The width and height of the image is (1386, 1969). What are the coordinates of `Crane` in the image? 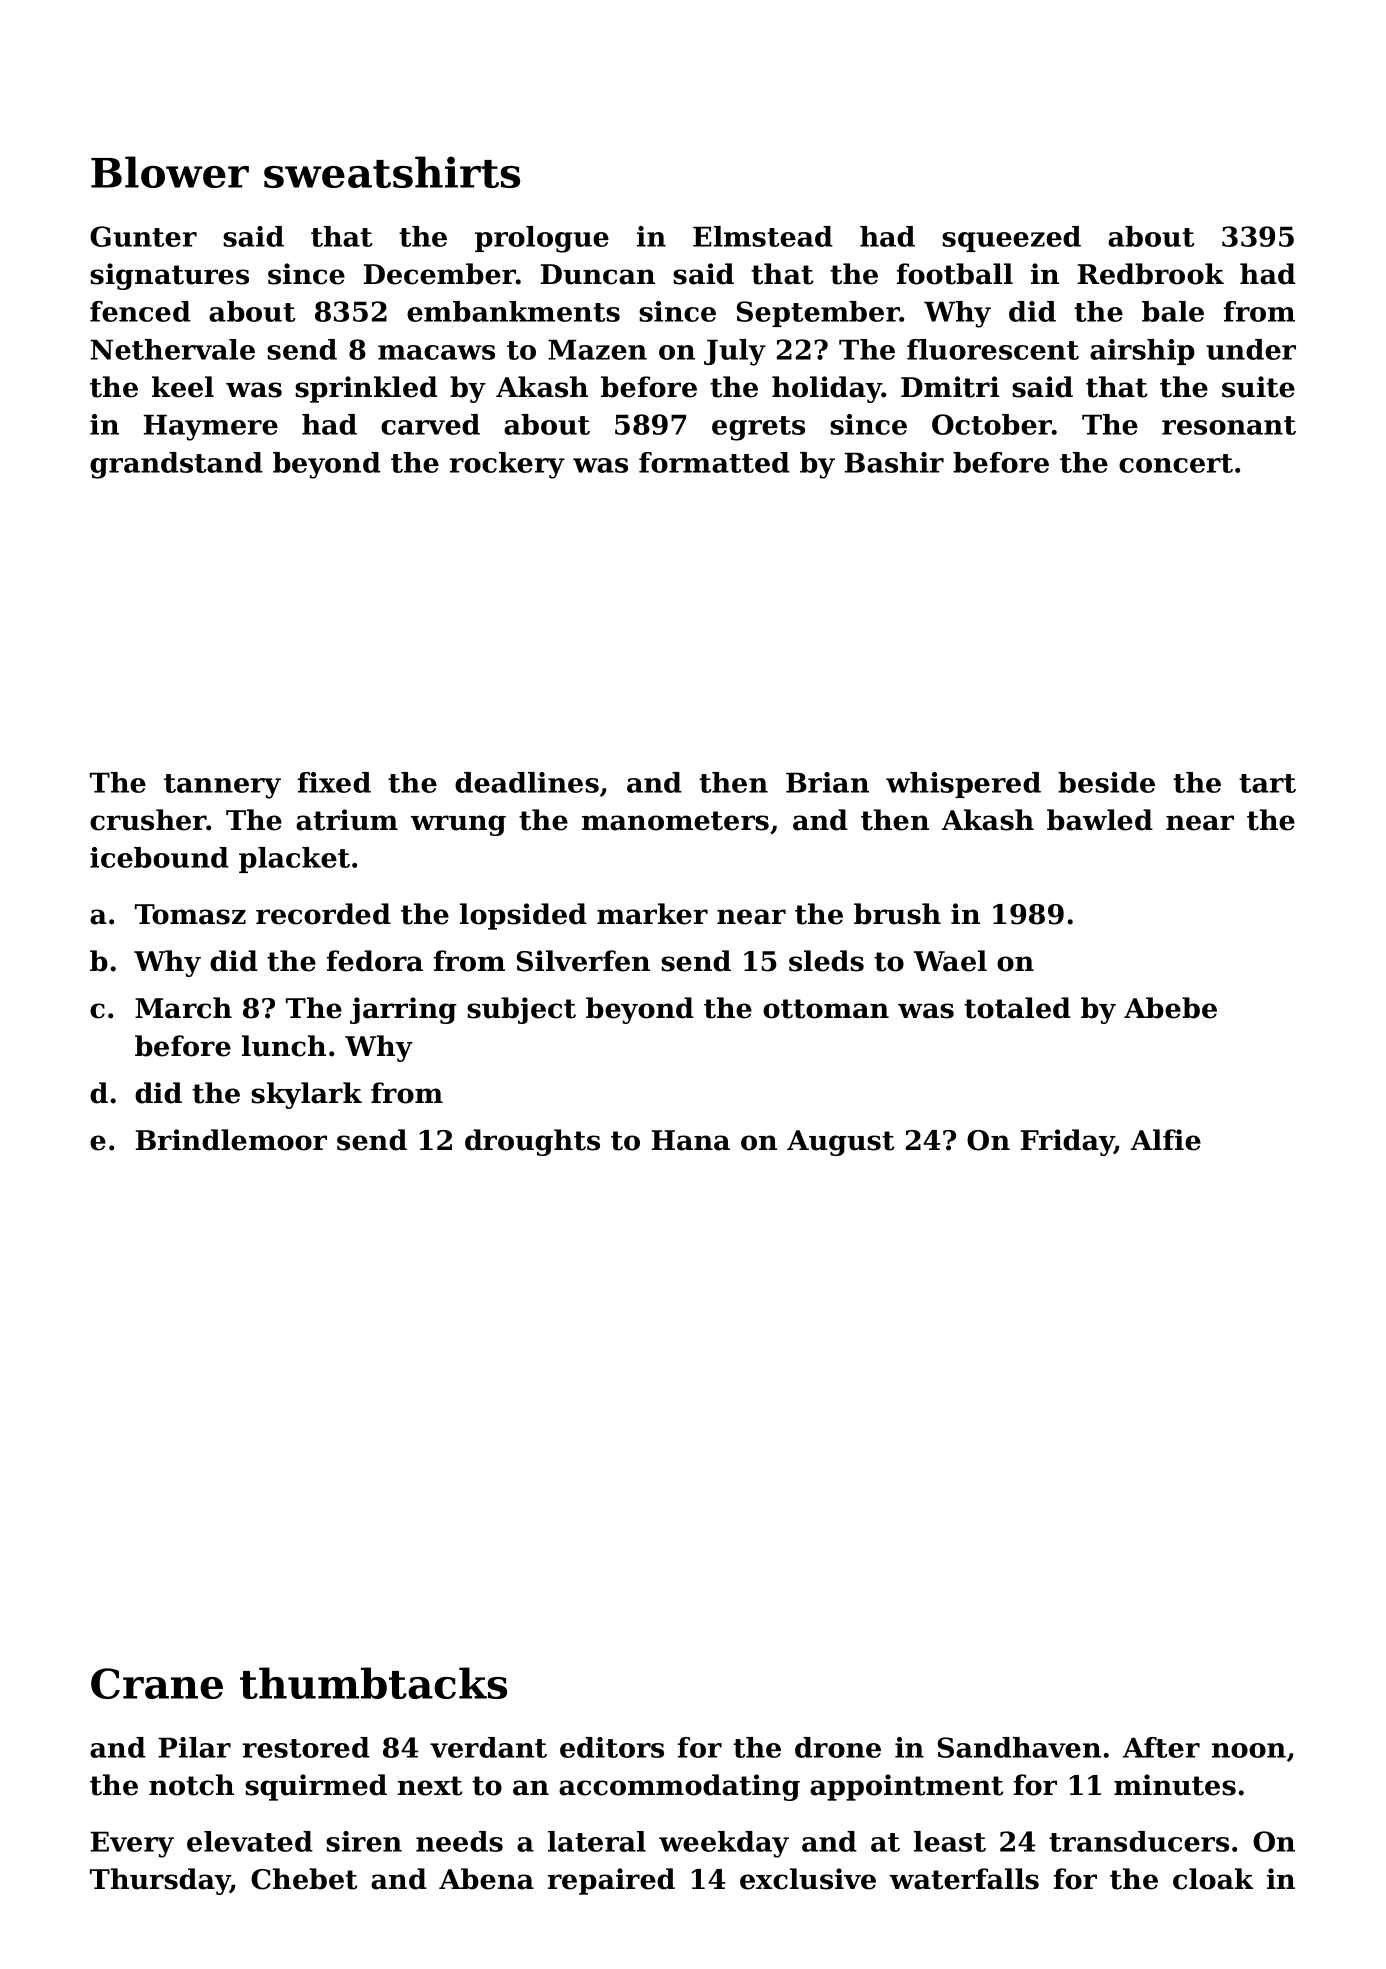 It's located at (157, 1683).
